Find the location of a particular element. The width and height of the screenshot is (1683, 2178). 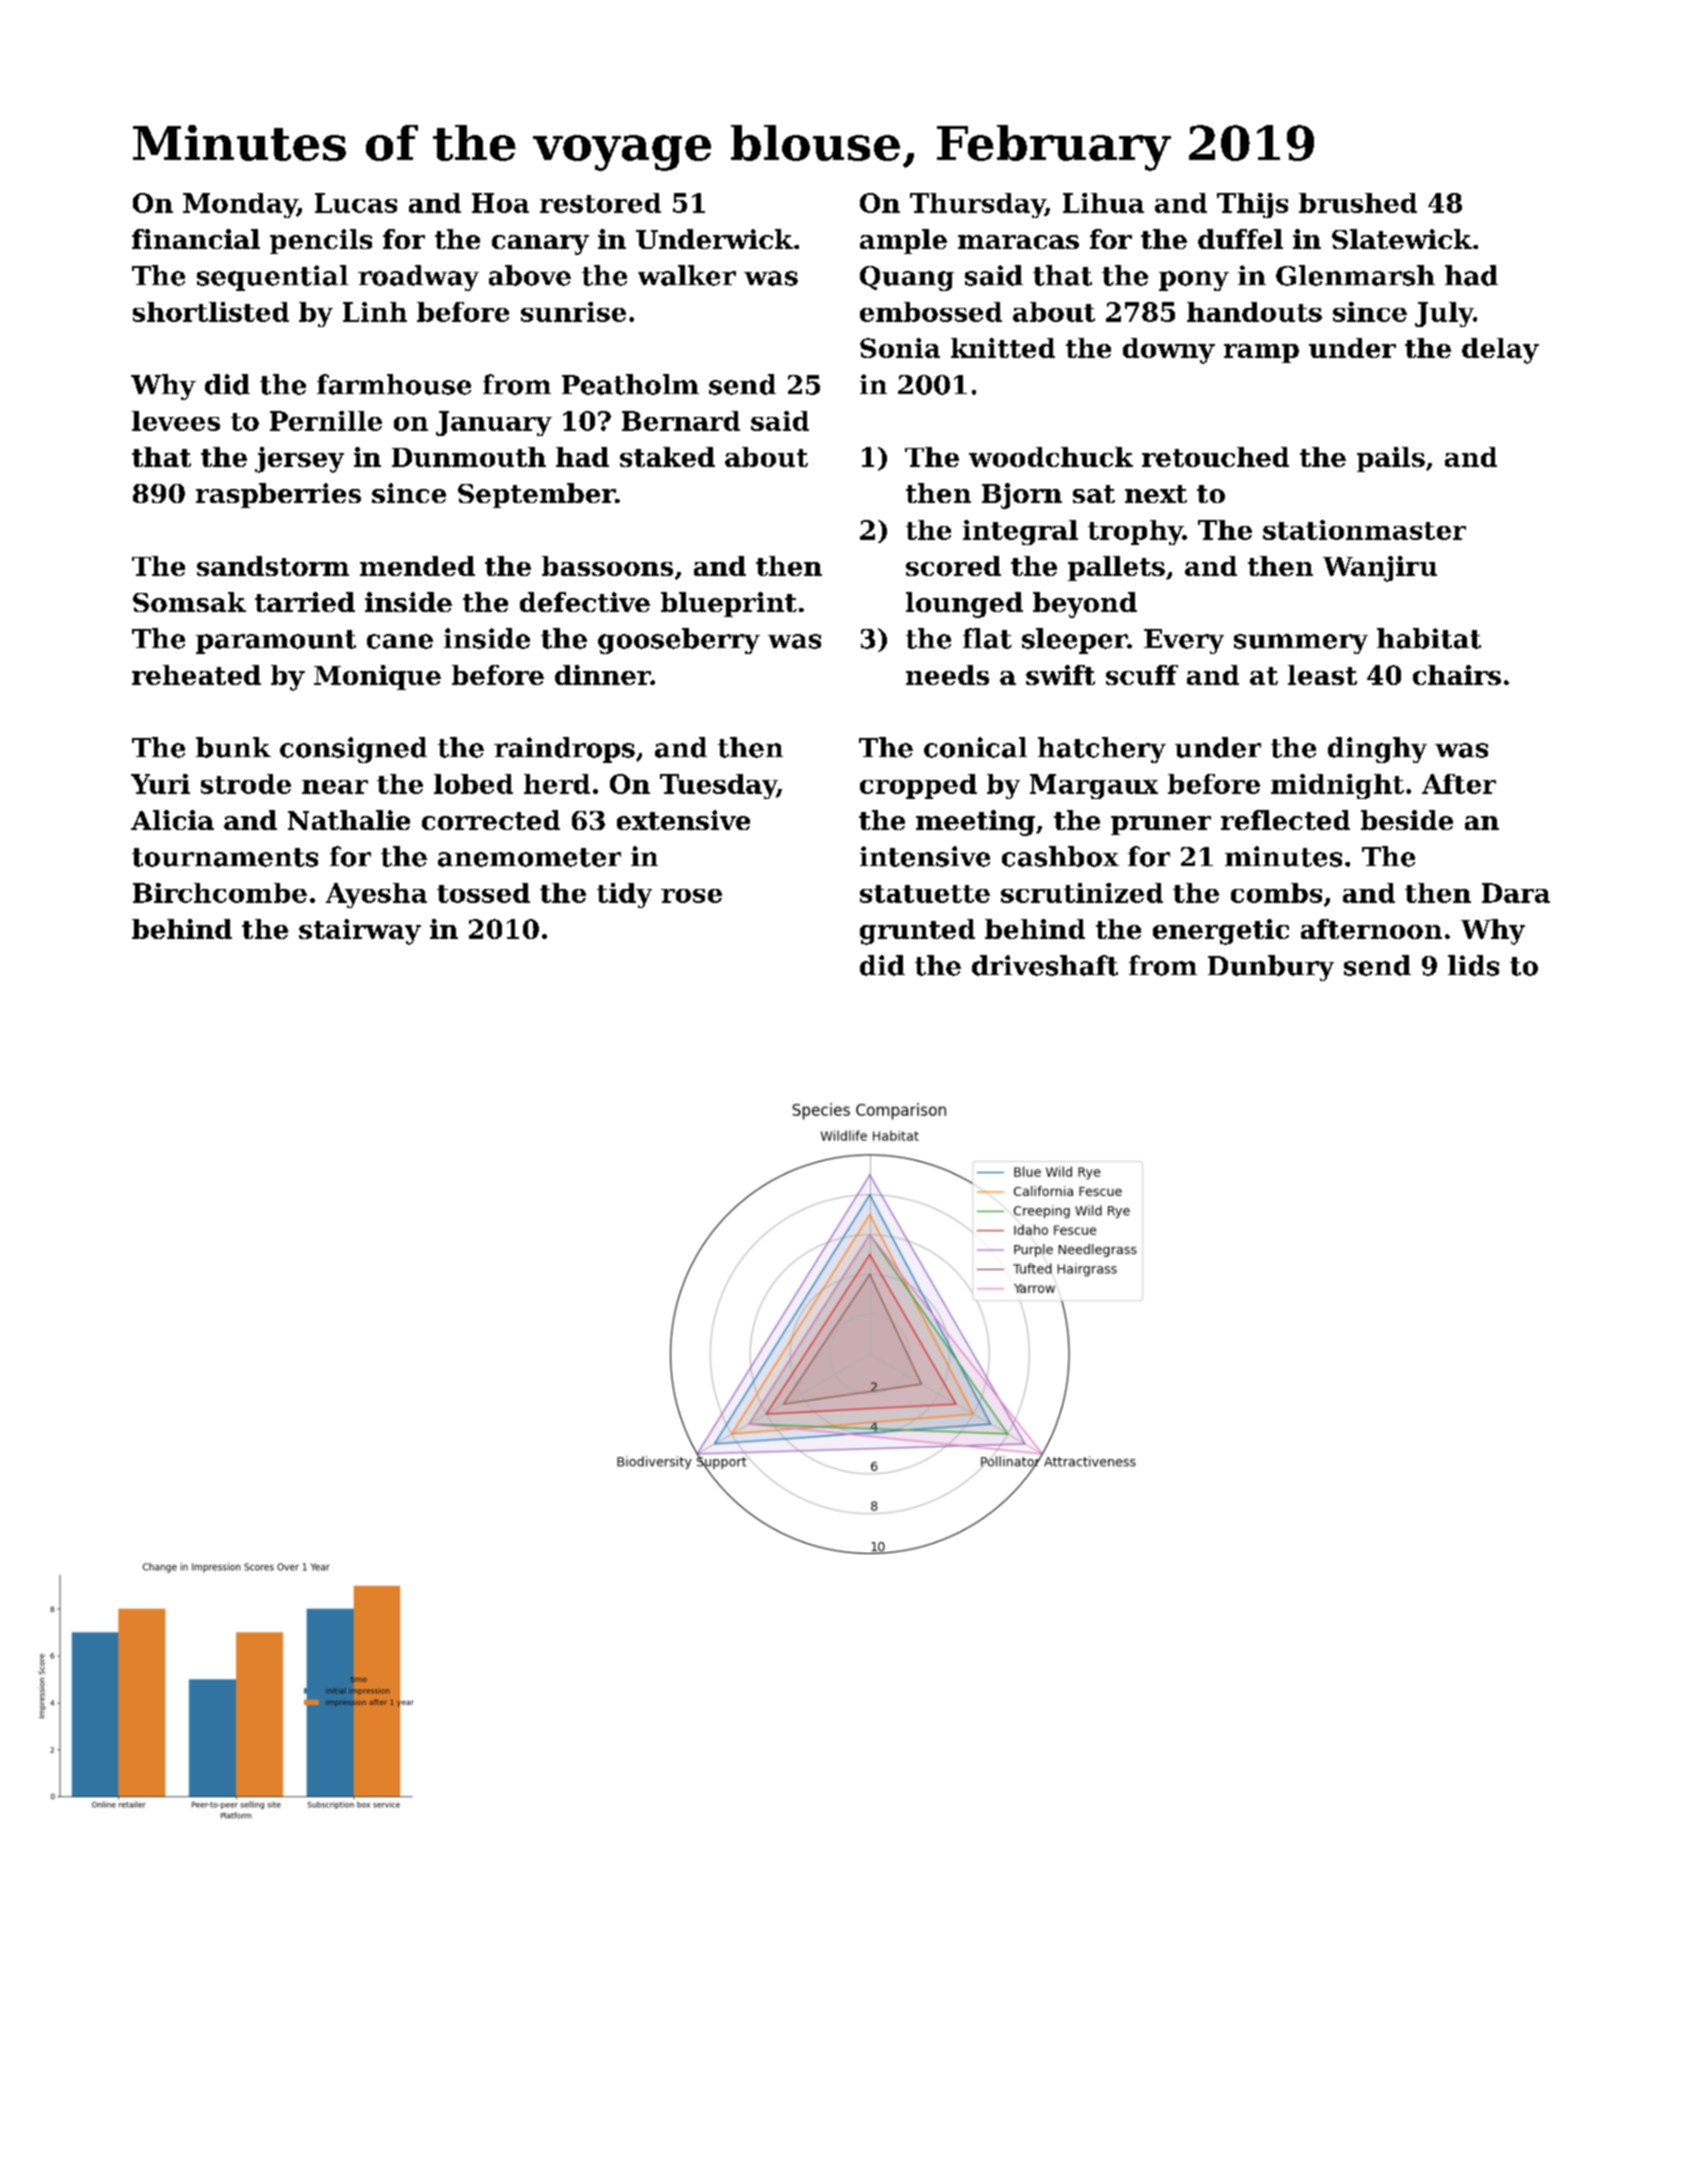

farmhouse is located at coordinates (394, 384).
